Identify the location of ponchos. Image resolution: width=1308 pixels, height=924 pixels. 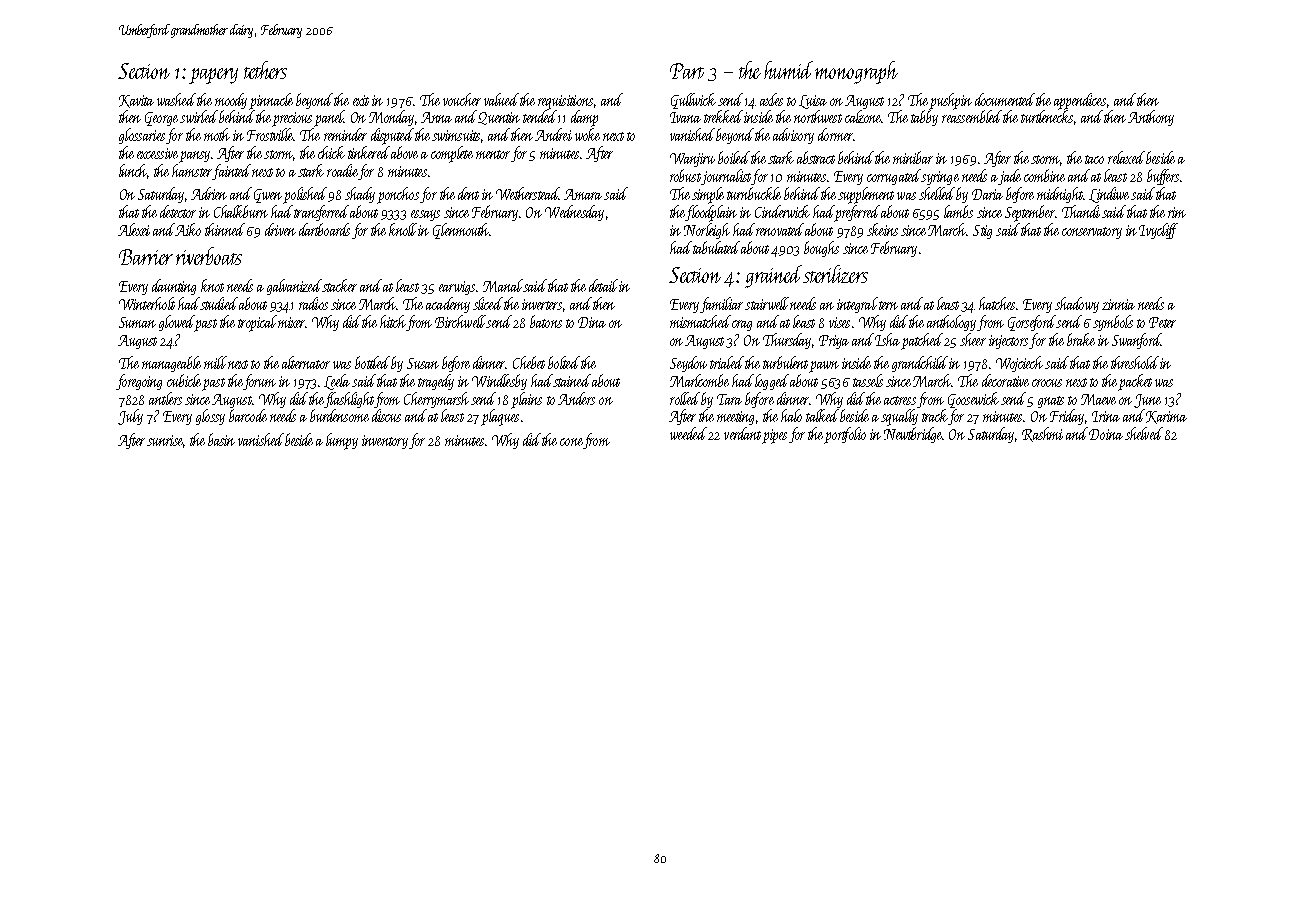
(398, 195).
